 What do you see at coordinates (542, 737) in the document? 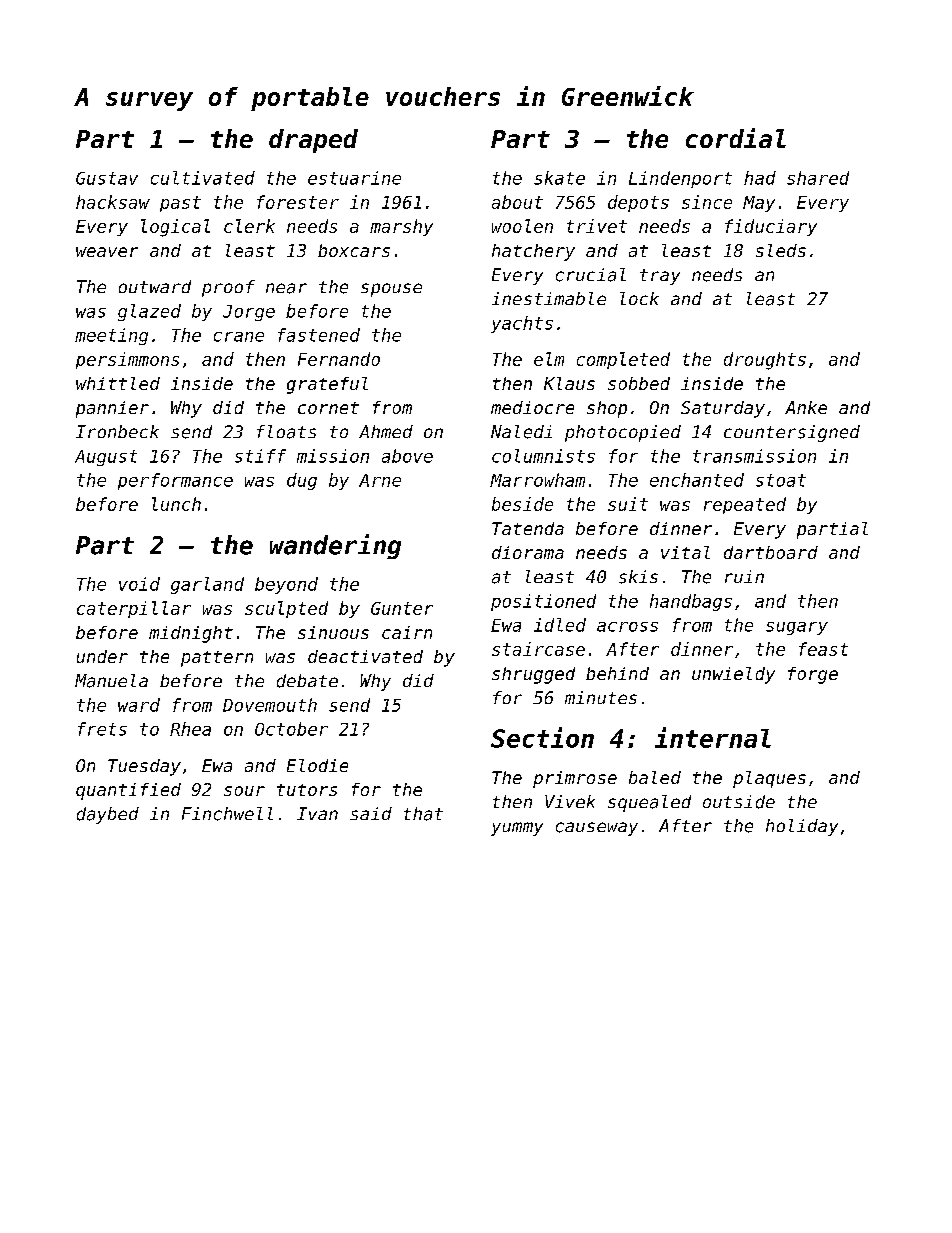
I see `Section` at bounding box center [542, 737].
